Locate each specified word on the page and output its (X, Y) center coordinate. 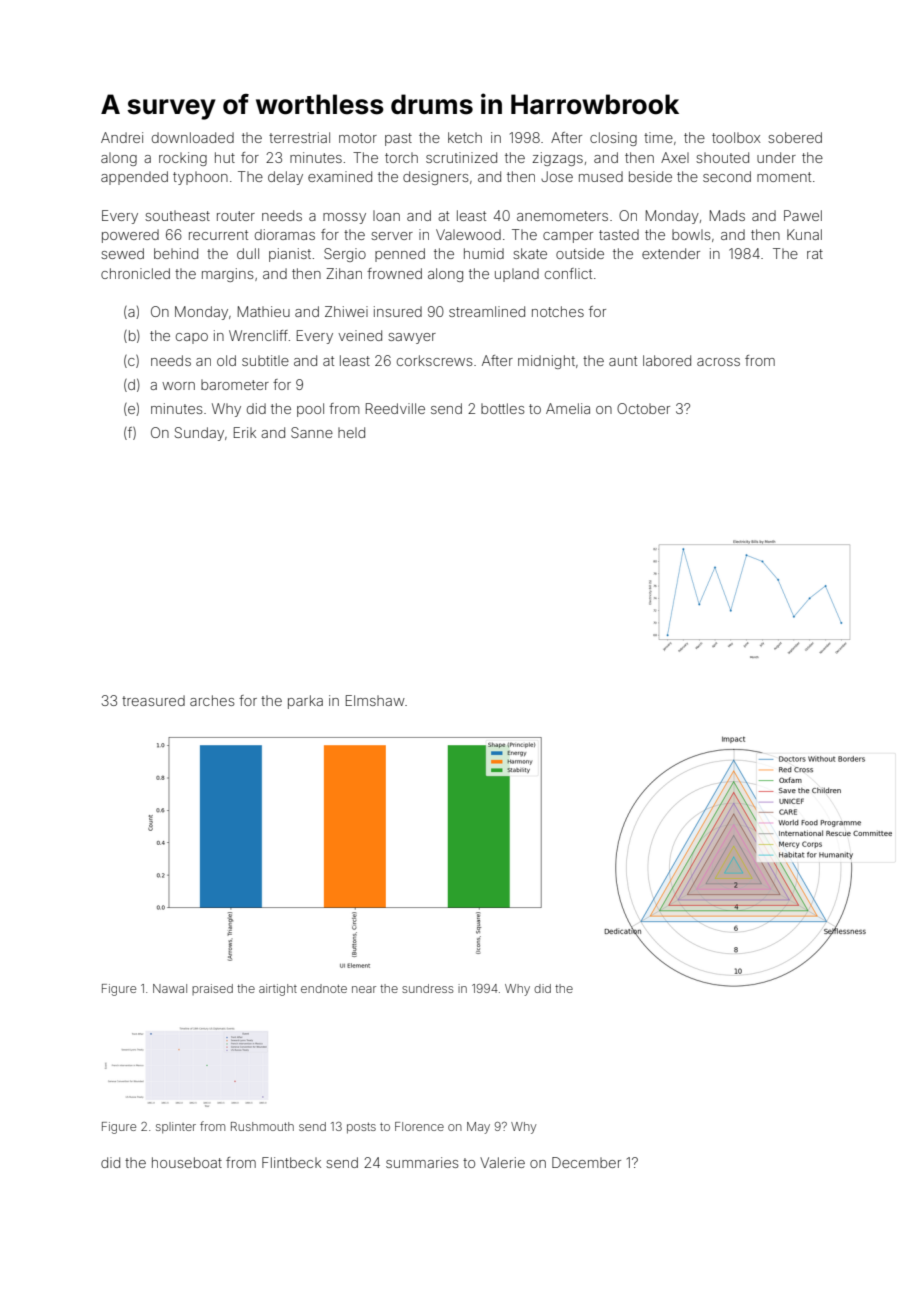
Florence (419, 1126)
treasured (153, 700)
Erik (245, 432)
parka (305, 702)
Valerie (502, 1162)
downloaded (193, 137)
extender (671, 253)
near (364, 989)
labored (667, 360)
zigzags (557, 159)
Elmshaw (375, 700)
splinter (176, 1128)
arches (212, 700)
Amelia (568, 408)
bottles (502, 408)
